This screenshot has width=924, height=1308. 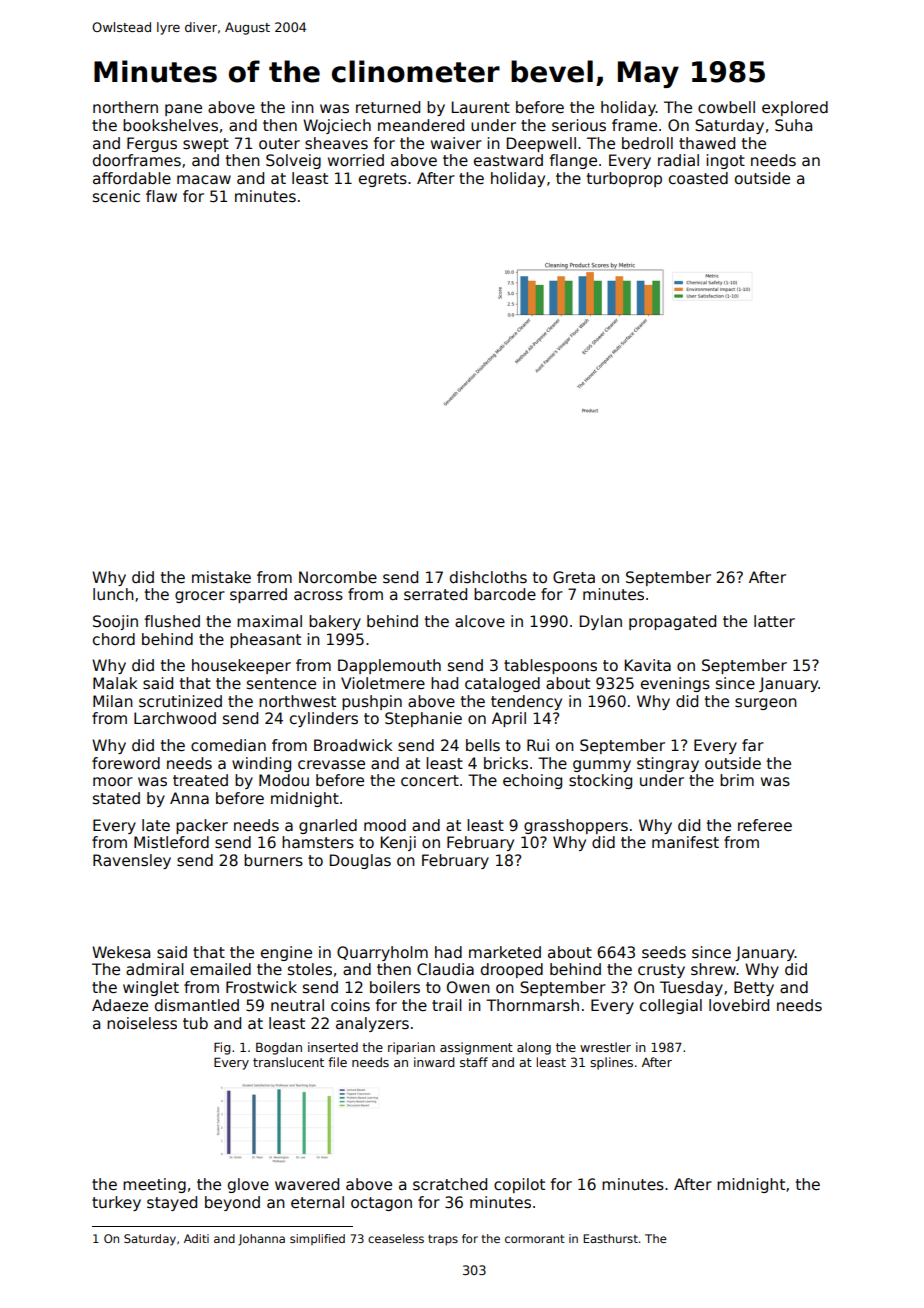 I want to click on latter, so click(x=774, y=621).
